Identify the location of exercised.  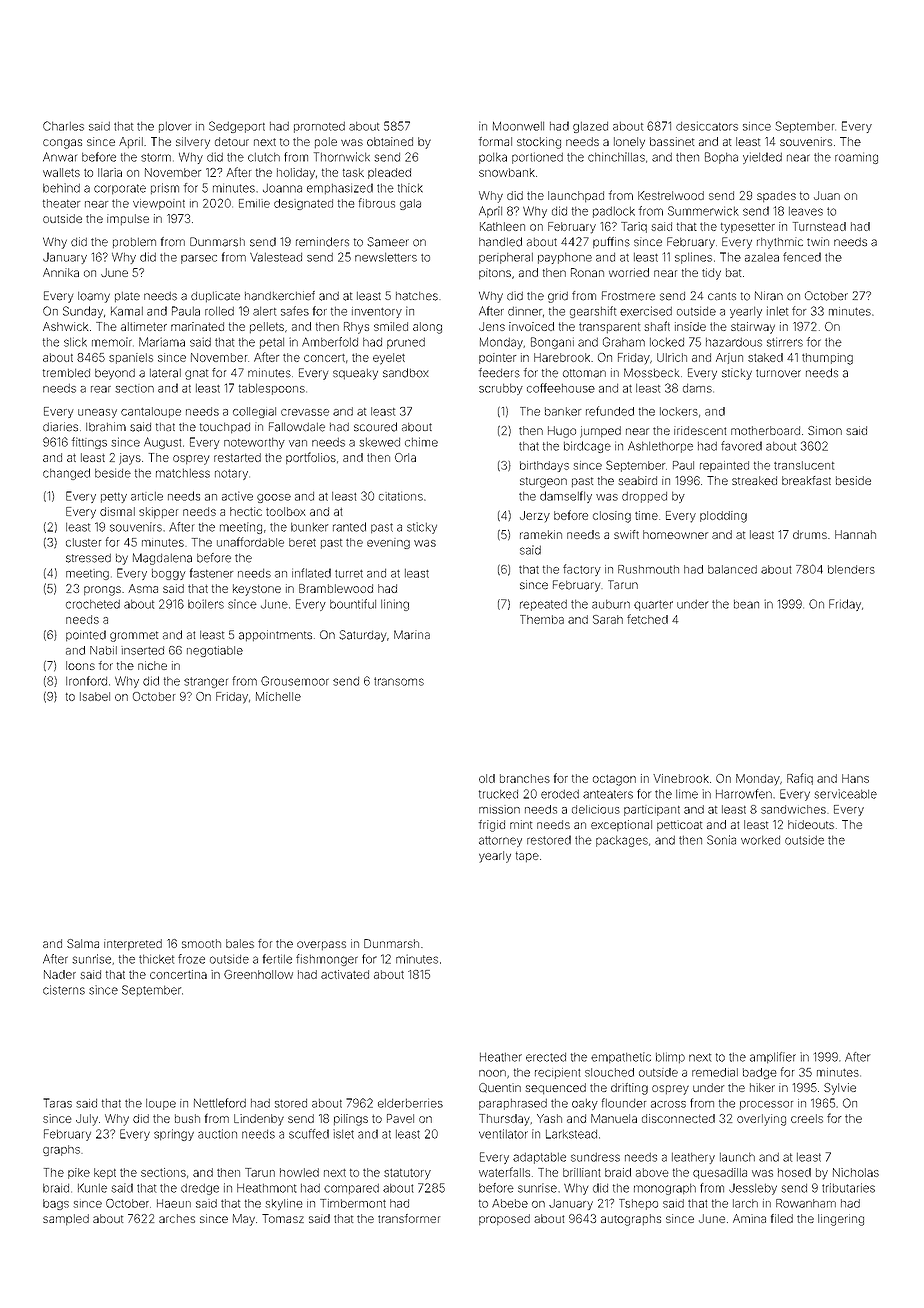
(646, 311).
